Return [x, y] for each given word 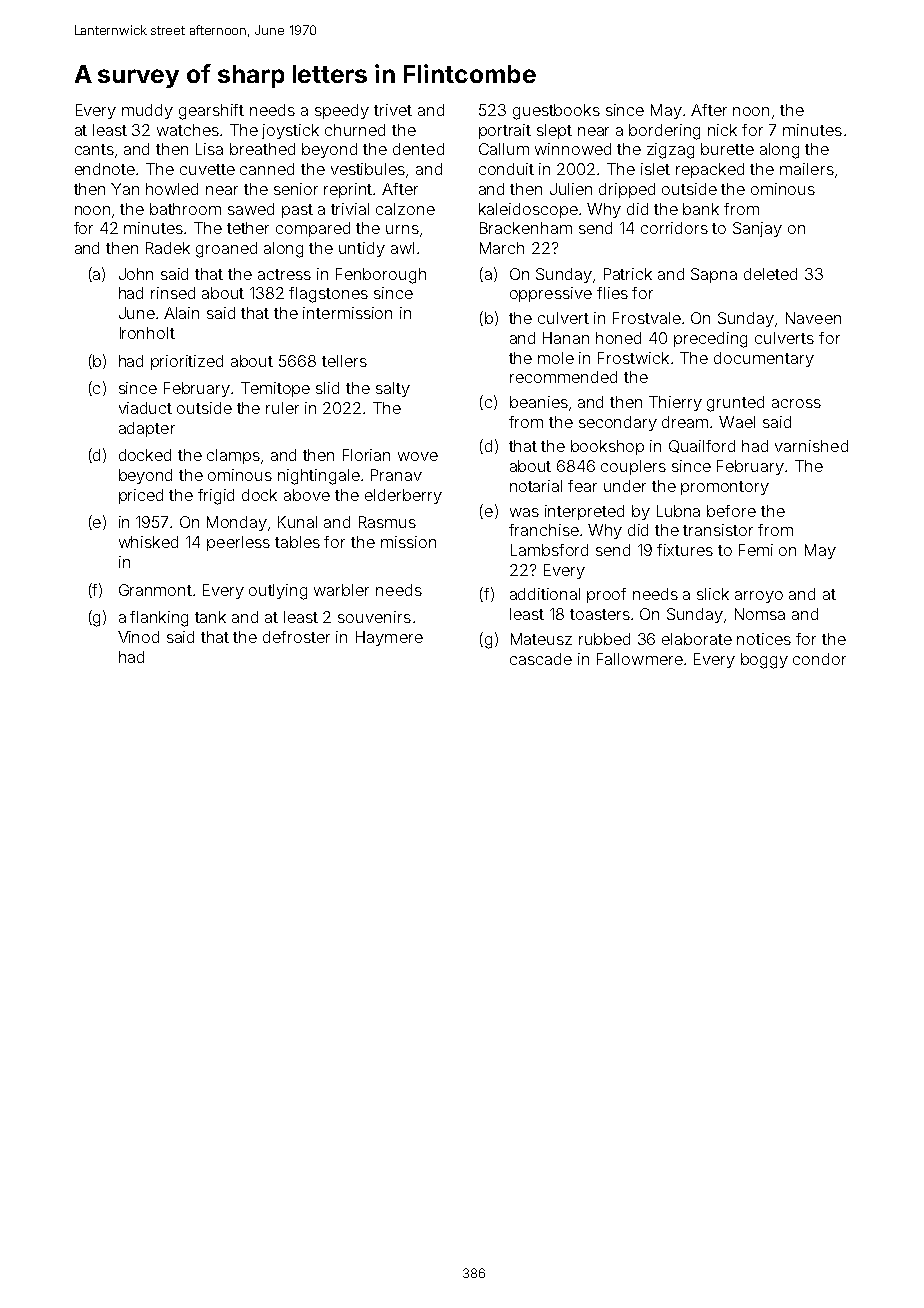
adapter [147, 429]
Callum [504, 149]
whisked [148, 542]
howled [172, 189]
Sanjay [757, 229]
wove [418, 456]
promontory [725, 488]
